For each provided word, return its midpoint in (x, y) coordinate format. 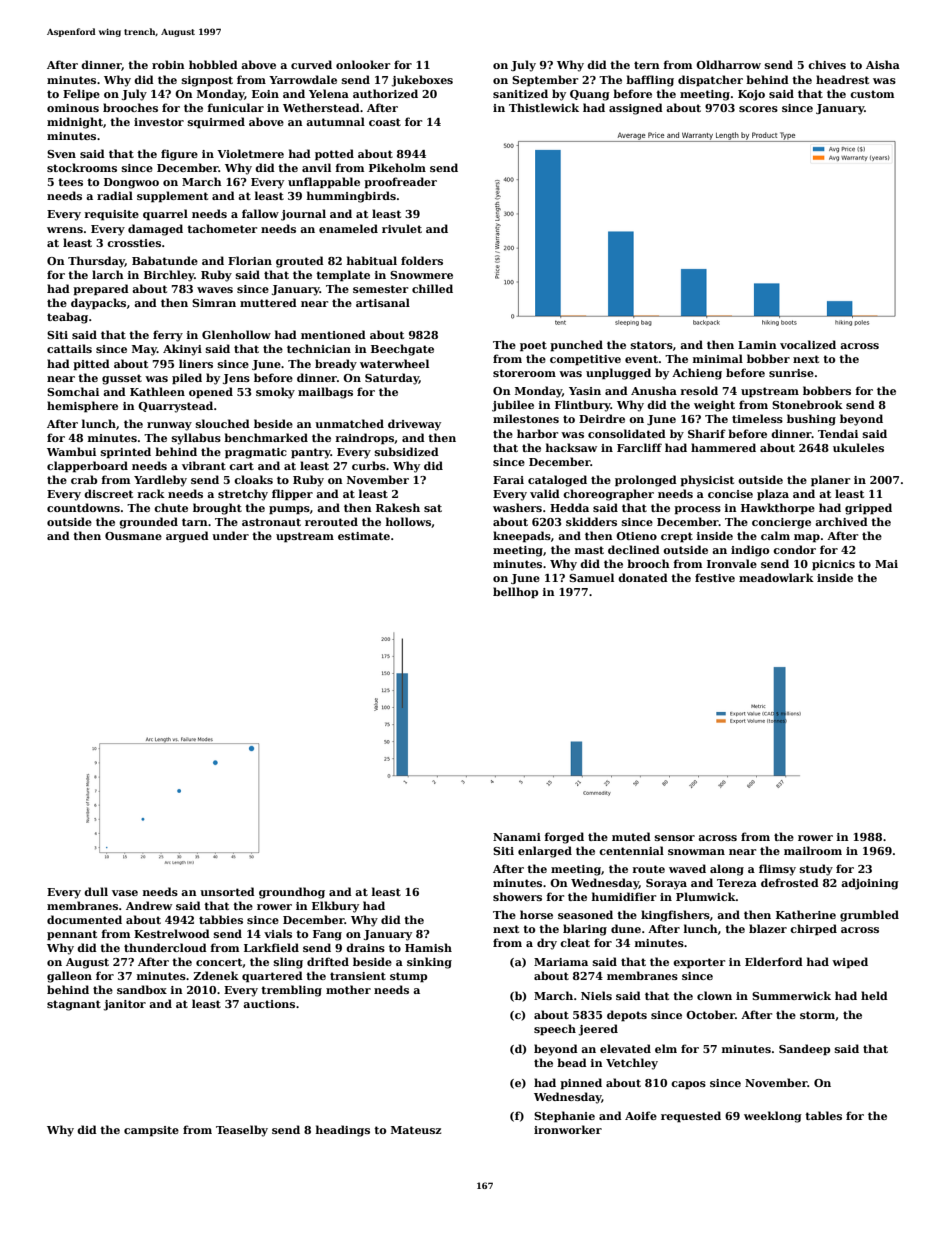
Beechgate (402, 350)
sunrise (791, 373)
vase (125, 893)
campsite (151, 1131)
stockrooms (82, 167)
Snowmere (421, 275)
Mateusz (416, 1130)
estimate (364, 536)
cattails (69, 348)
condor (794, 549)
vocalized (808, 344)
